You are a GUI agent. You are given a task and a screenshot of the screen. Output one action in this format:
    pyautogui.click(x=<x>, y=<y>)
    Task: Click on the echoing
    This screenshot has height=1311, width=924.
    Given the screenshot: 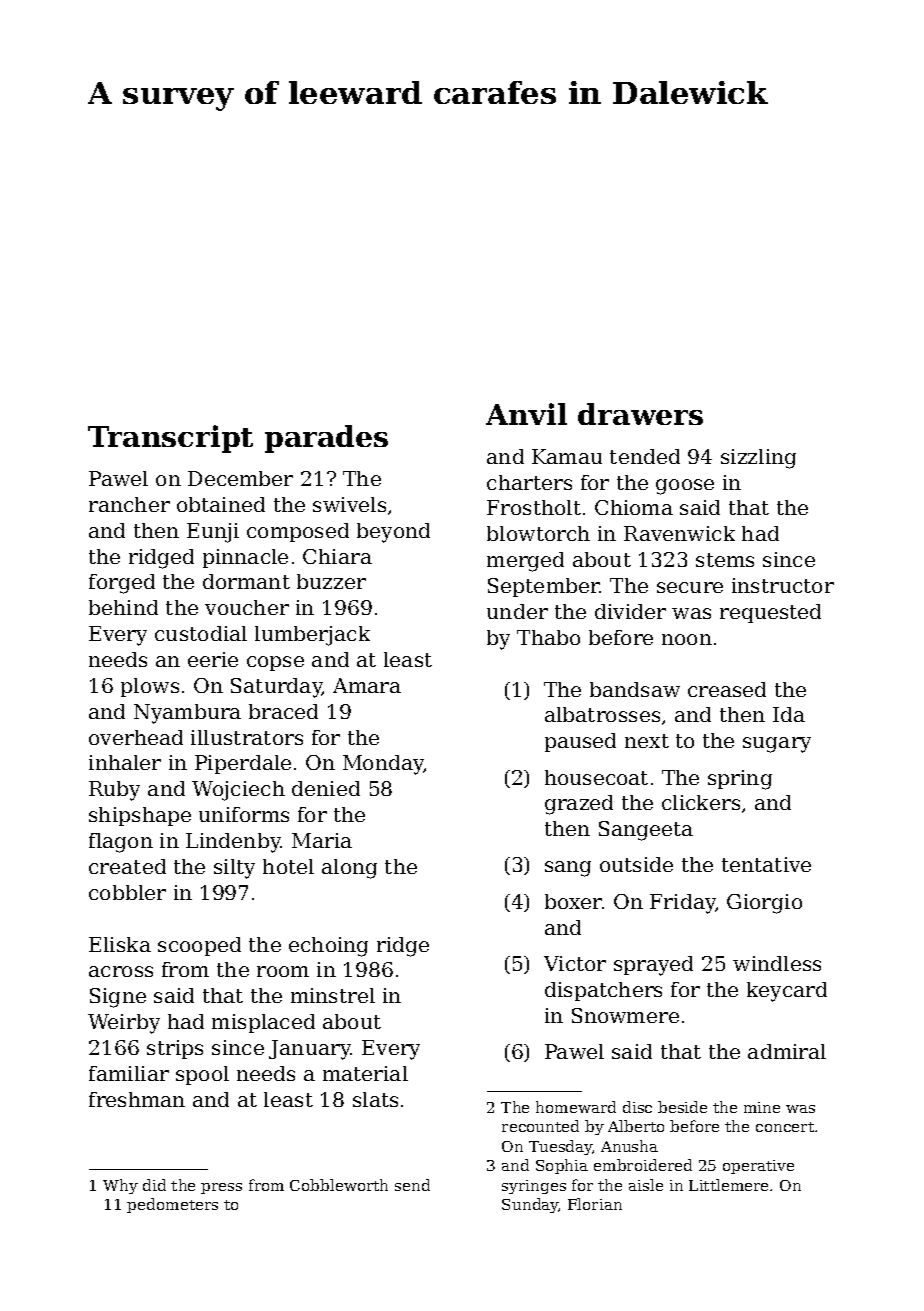 What is the action you would take?
    pyautogui.click(x=328, y=947)
